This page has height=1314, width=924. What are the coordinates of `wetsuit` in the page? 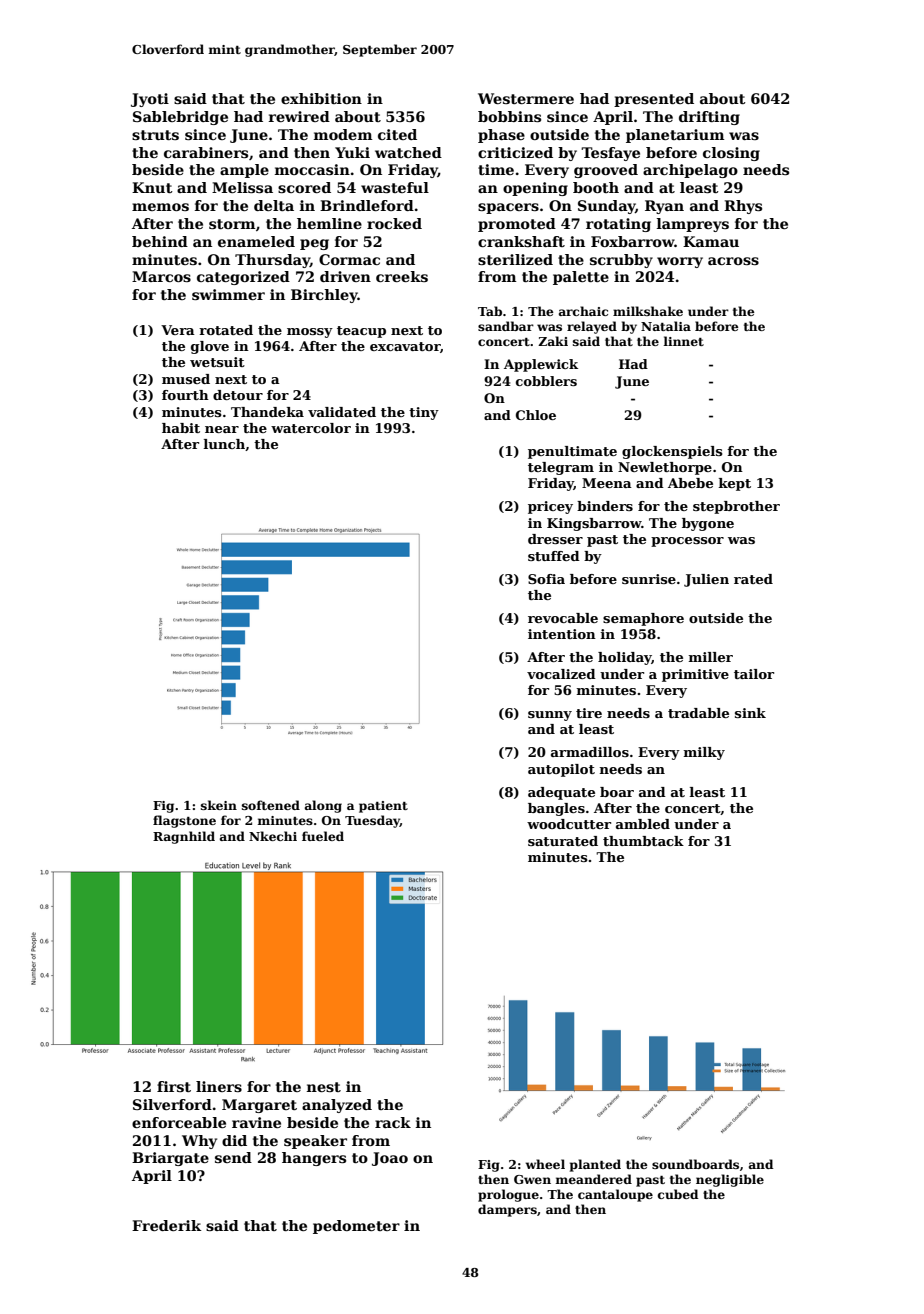 It's located at (217, 362).
